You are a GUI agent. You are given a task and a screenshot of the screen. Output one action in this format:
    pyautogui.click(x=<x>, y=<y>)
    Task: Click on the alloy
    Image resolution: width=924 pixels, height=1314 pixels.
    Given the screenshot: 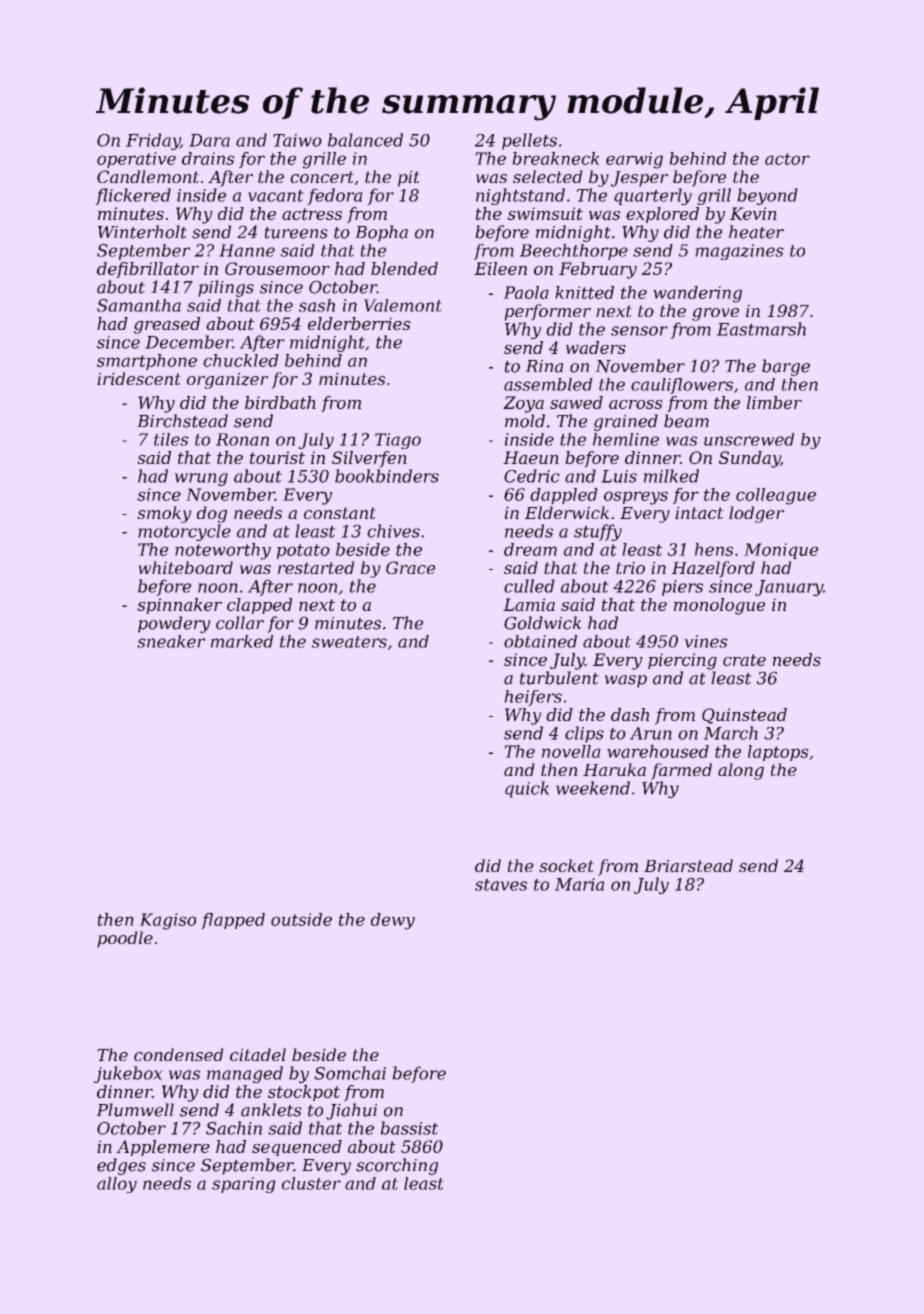 What is the action you would take?
    pyautogui.click(x=117, y=1185)
